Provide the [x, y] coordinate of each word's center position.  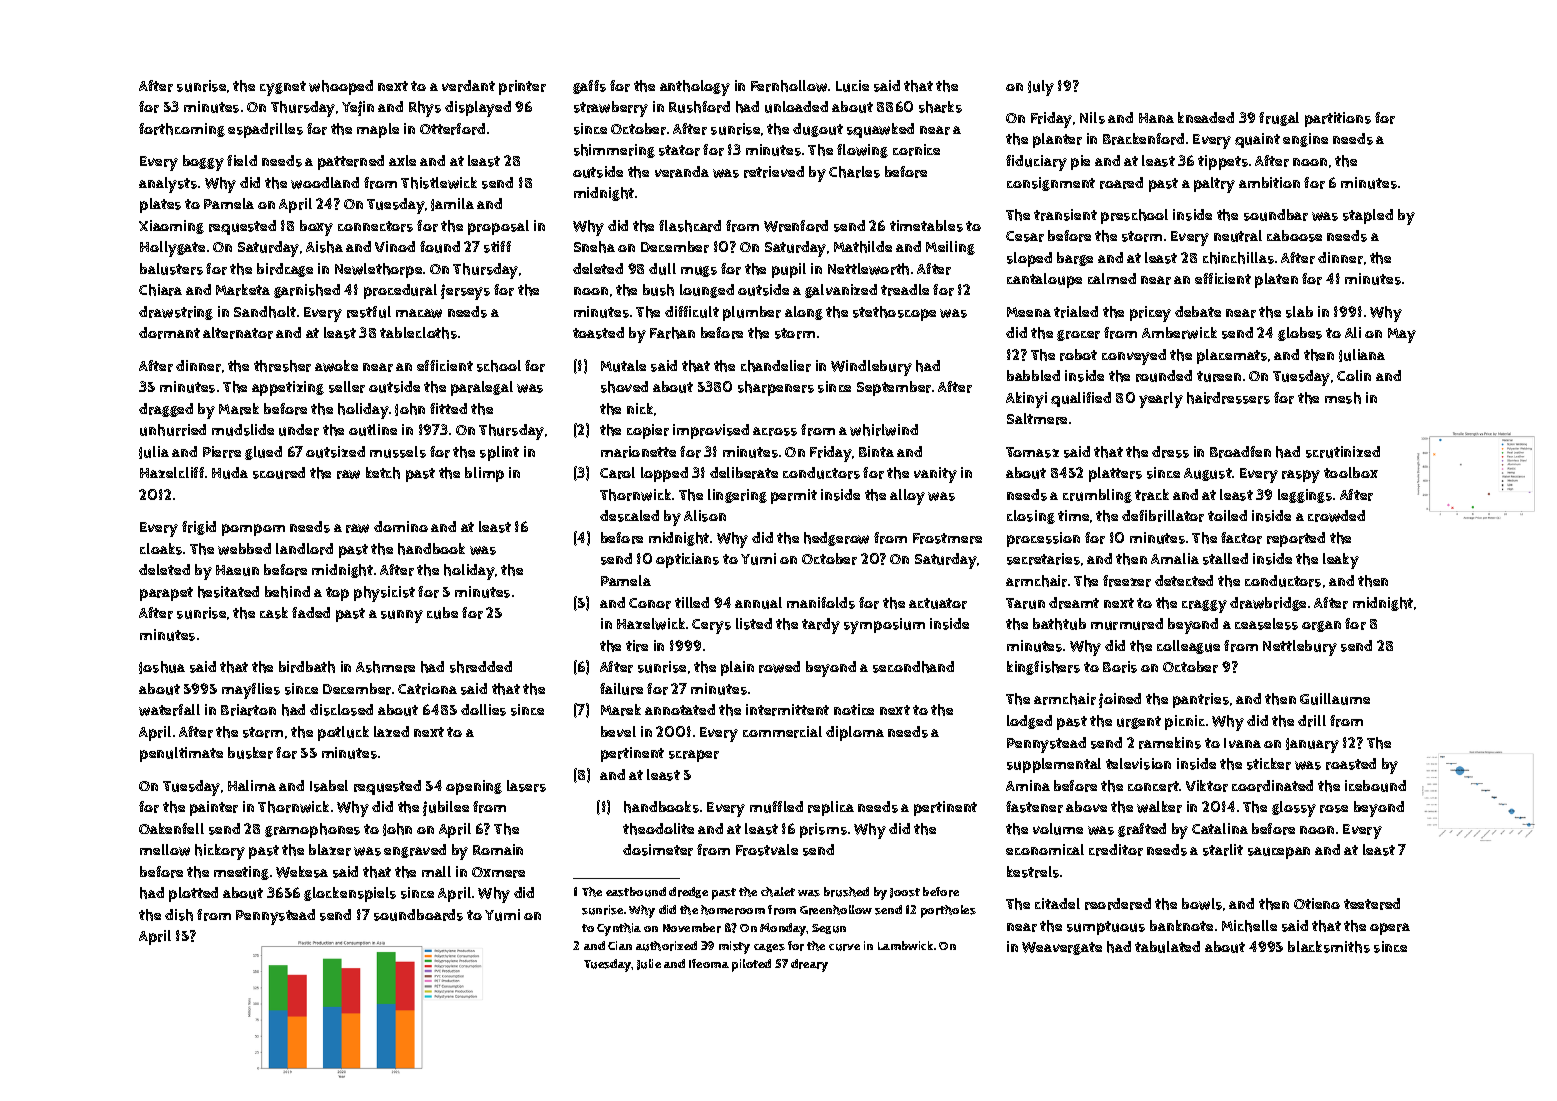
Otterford [452, 129]
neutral [1238, 236]
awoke [336, 366]
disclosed [341, 710]
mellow [165, 850]
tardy [821, 626]
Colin [1354, 375]
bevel [618, 731]
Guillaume [1335, 699]
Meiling [950, 248]
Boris [1120, 667]
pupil [789, 270]
